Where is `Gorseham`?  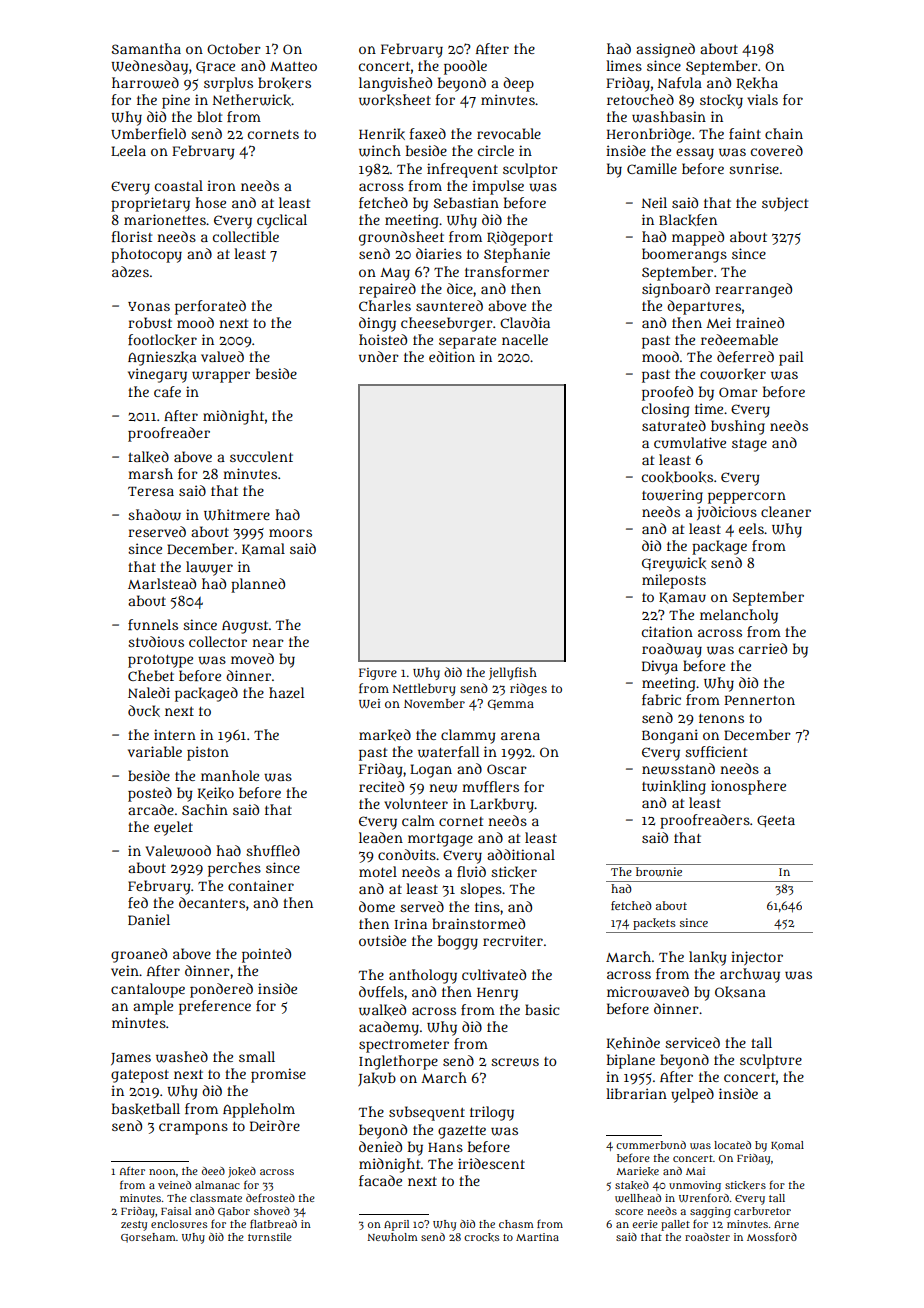
Gorseham is located at coordinates (148, 1238).
